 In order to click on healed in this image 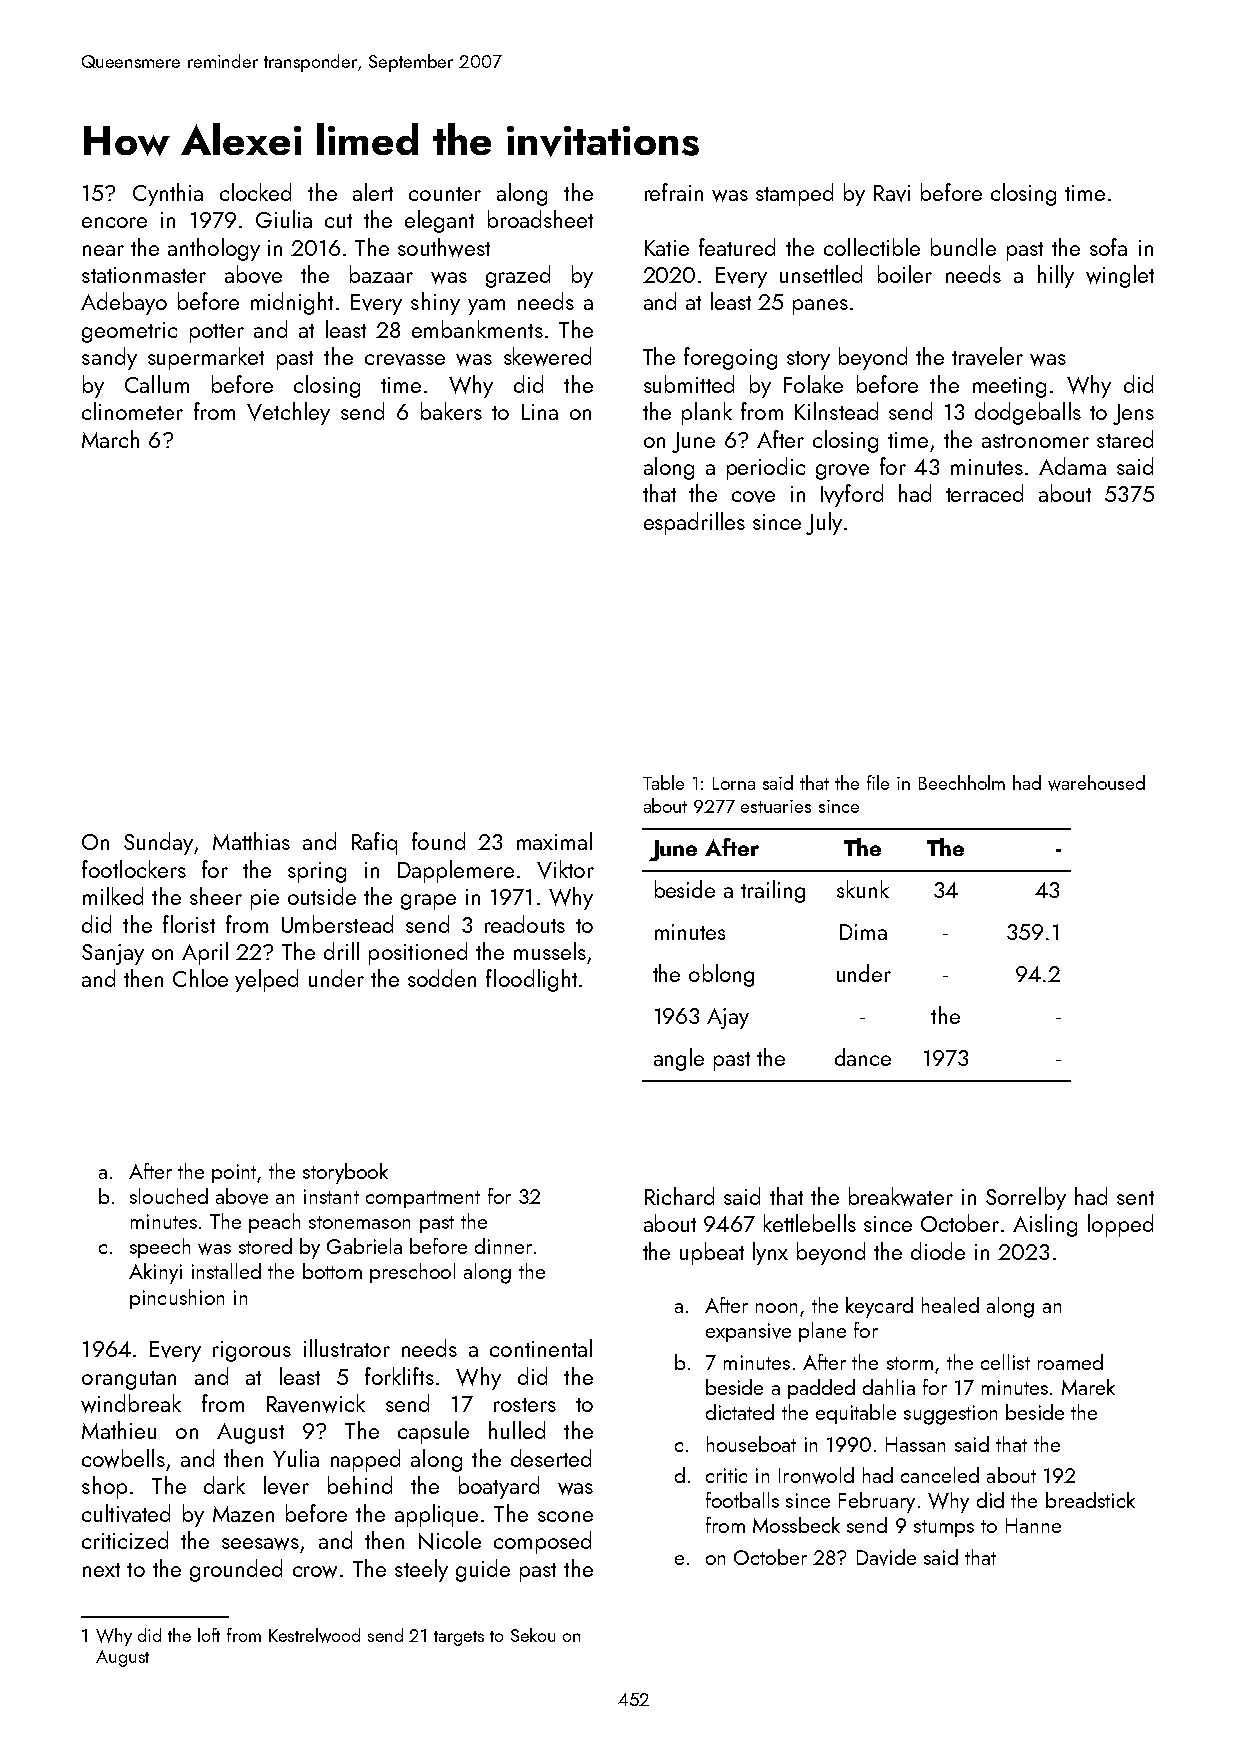, I will do `click(950, 1305)`.
